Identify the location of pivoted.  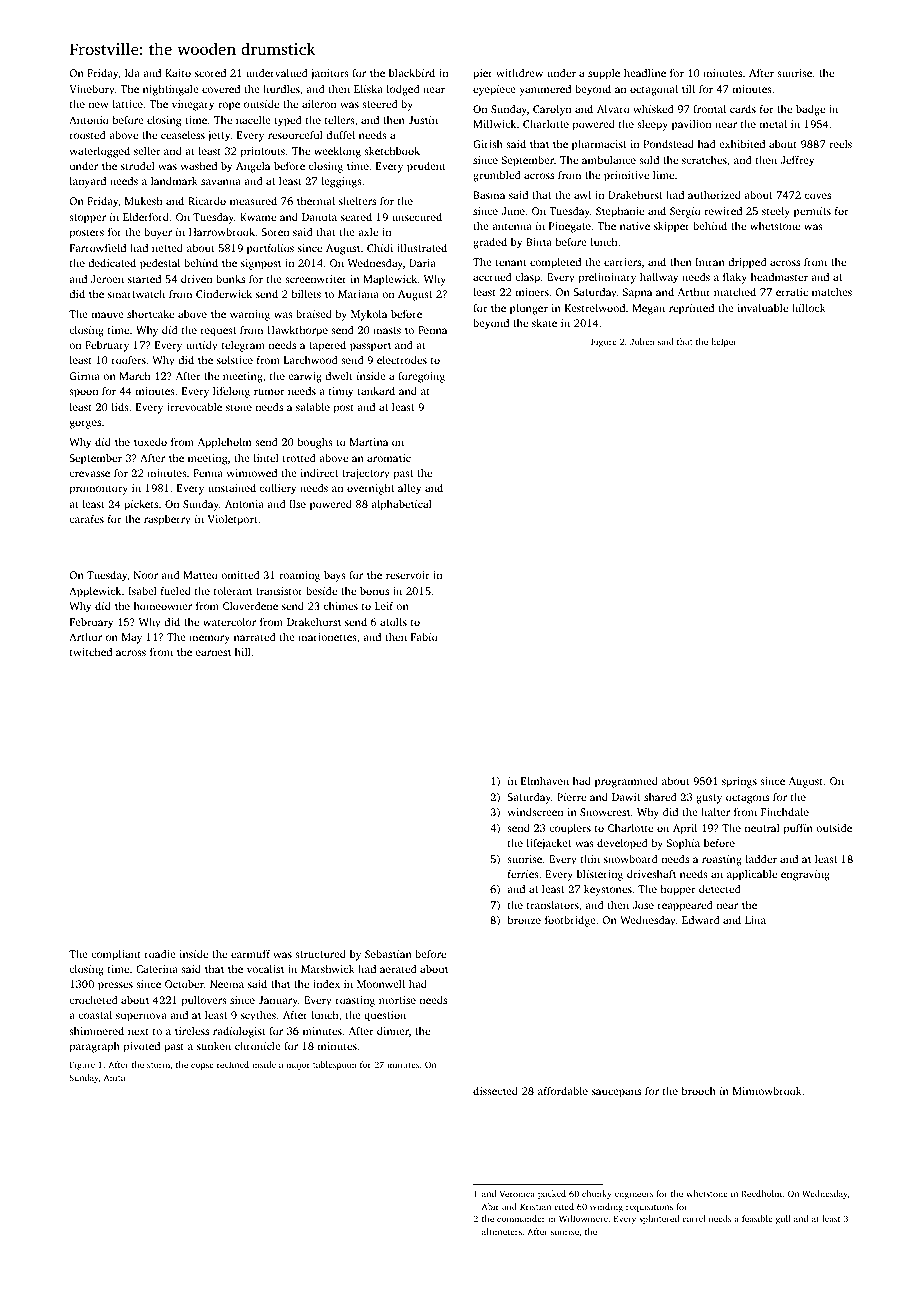
(142, 1047).
